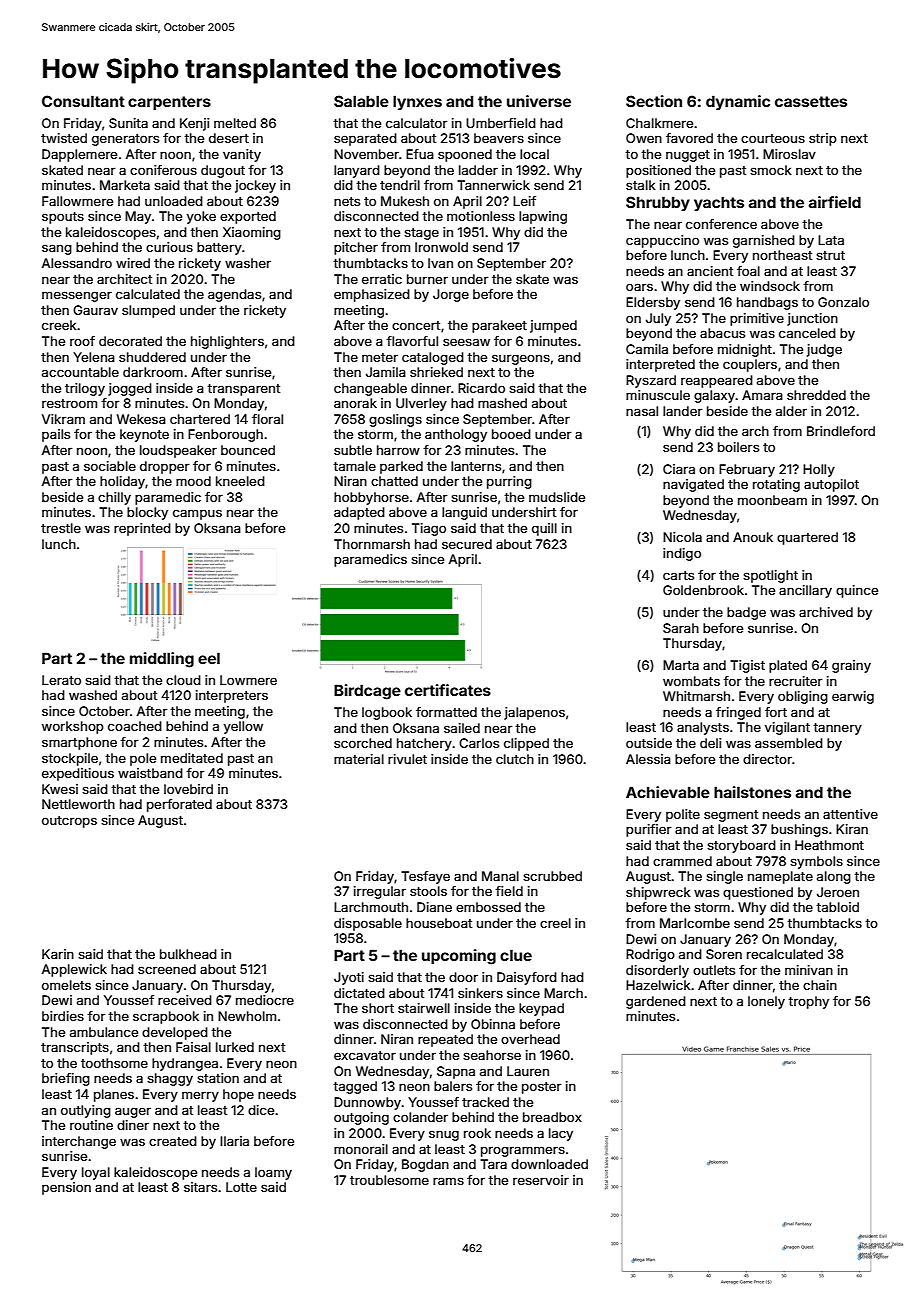 This page has width=924, height=1308. Describe the element at coordinates (79, 1142) in the page. I see `interchange` at that location.
